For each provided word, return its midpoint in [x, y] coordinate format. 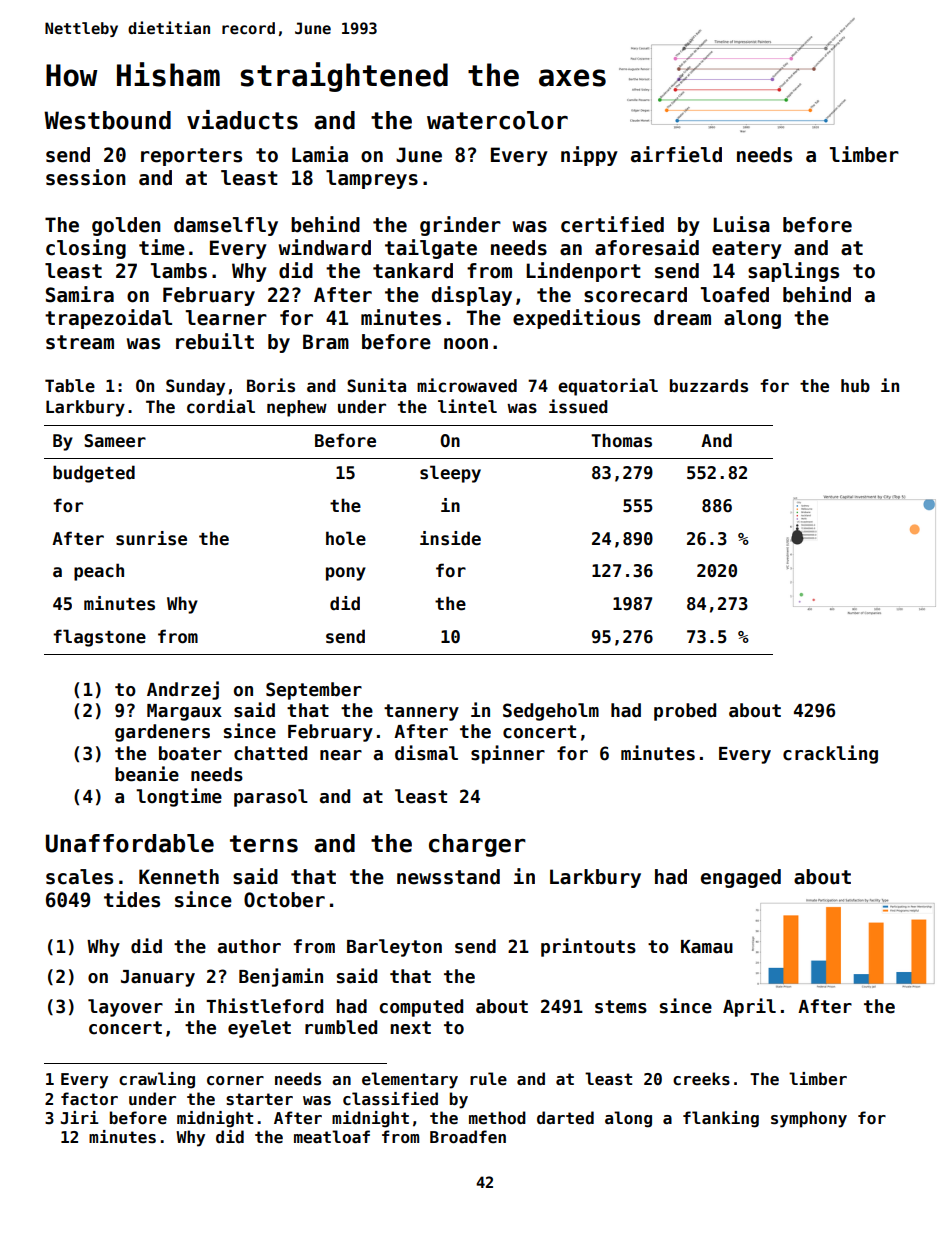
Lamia [320, 154]
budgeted [94, 474]
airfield [676, 154]
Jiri [80, 1117]
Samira [80, 294]
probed [685, 712]
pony [346, 574]
